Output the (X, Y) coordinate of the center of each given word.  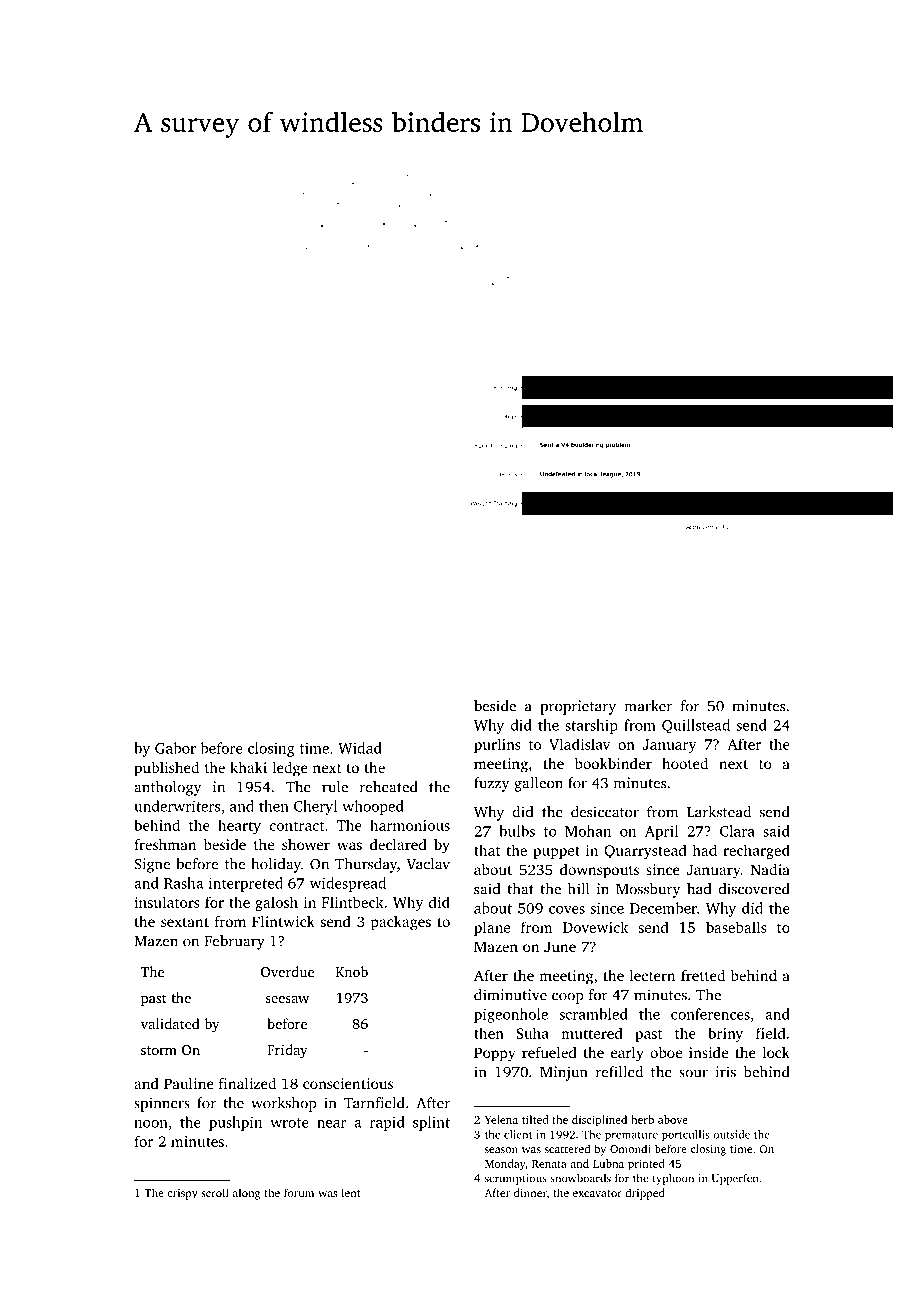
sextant (185, 922)
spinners (162, 1104)
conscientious (348, 1083)
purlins (497, 745)
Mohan (588, 831)
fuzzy (491, 784)
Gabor (175, 748)
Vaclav (428, 864)
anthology (167, 788)
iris (725, 1072)
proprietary (578, 707)
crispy (182, 1194)
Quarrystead (645, 851)
